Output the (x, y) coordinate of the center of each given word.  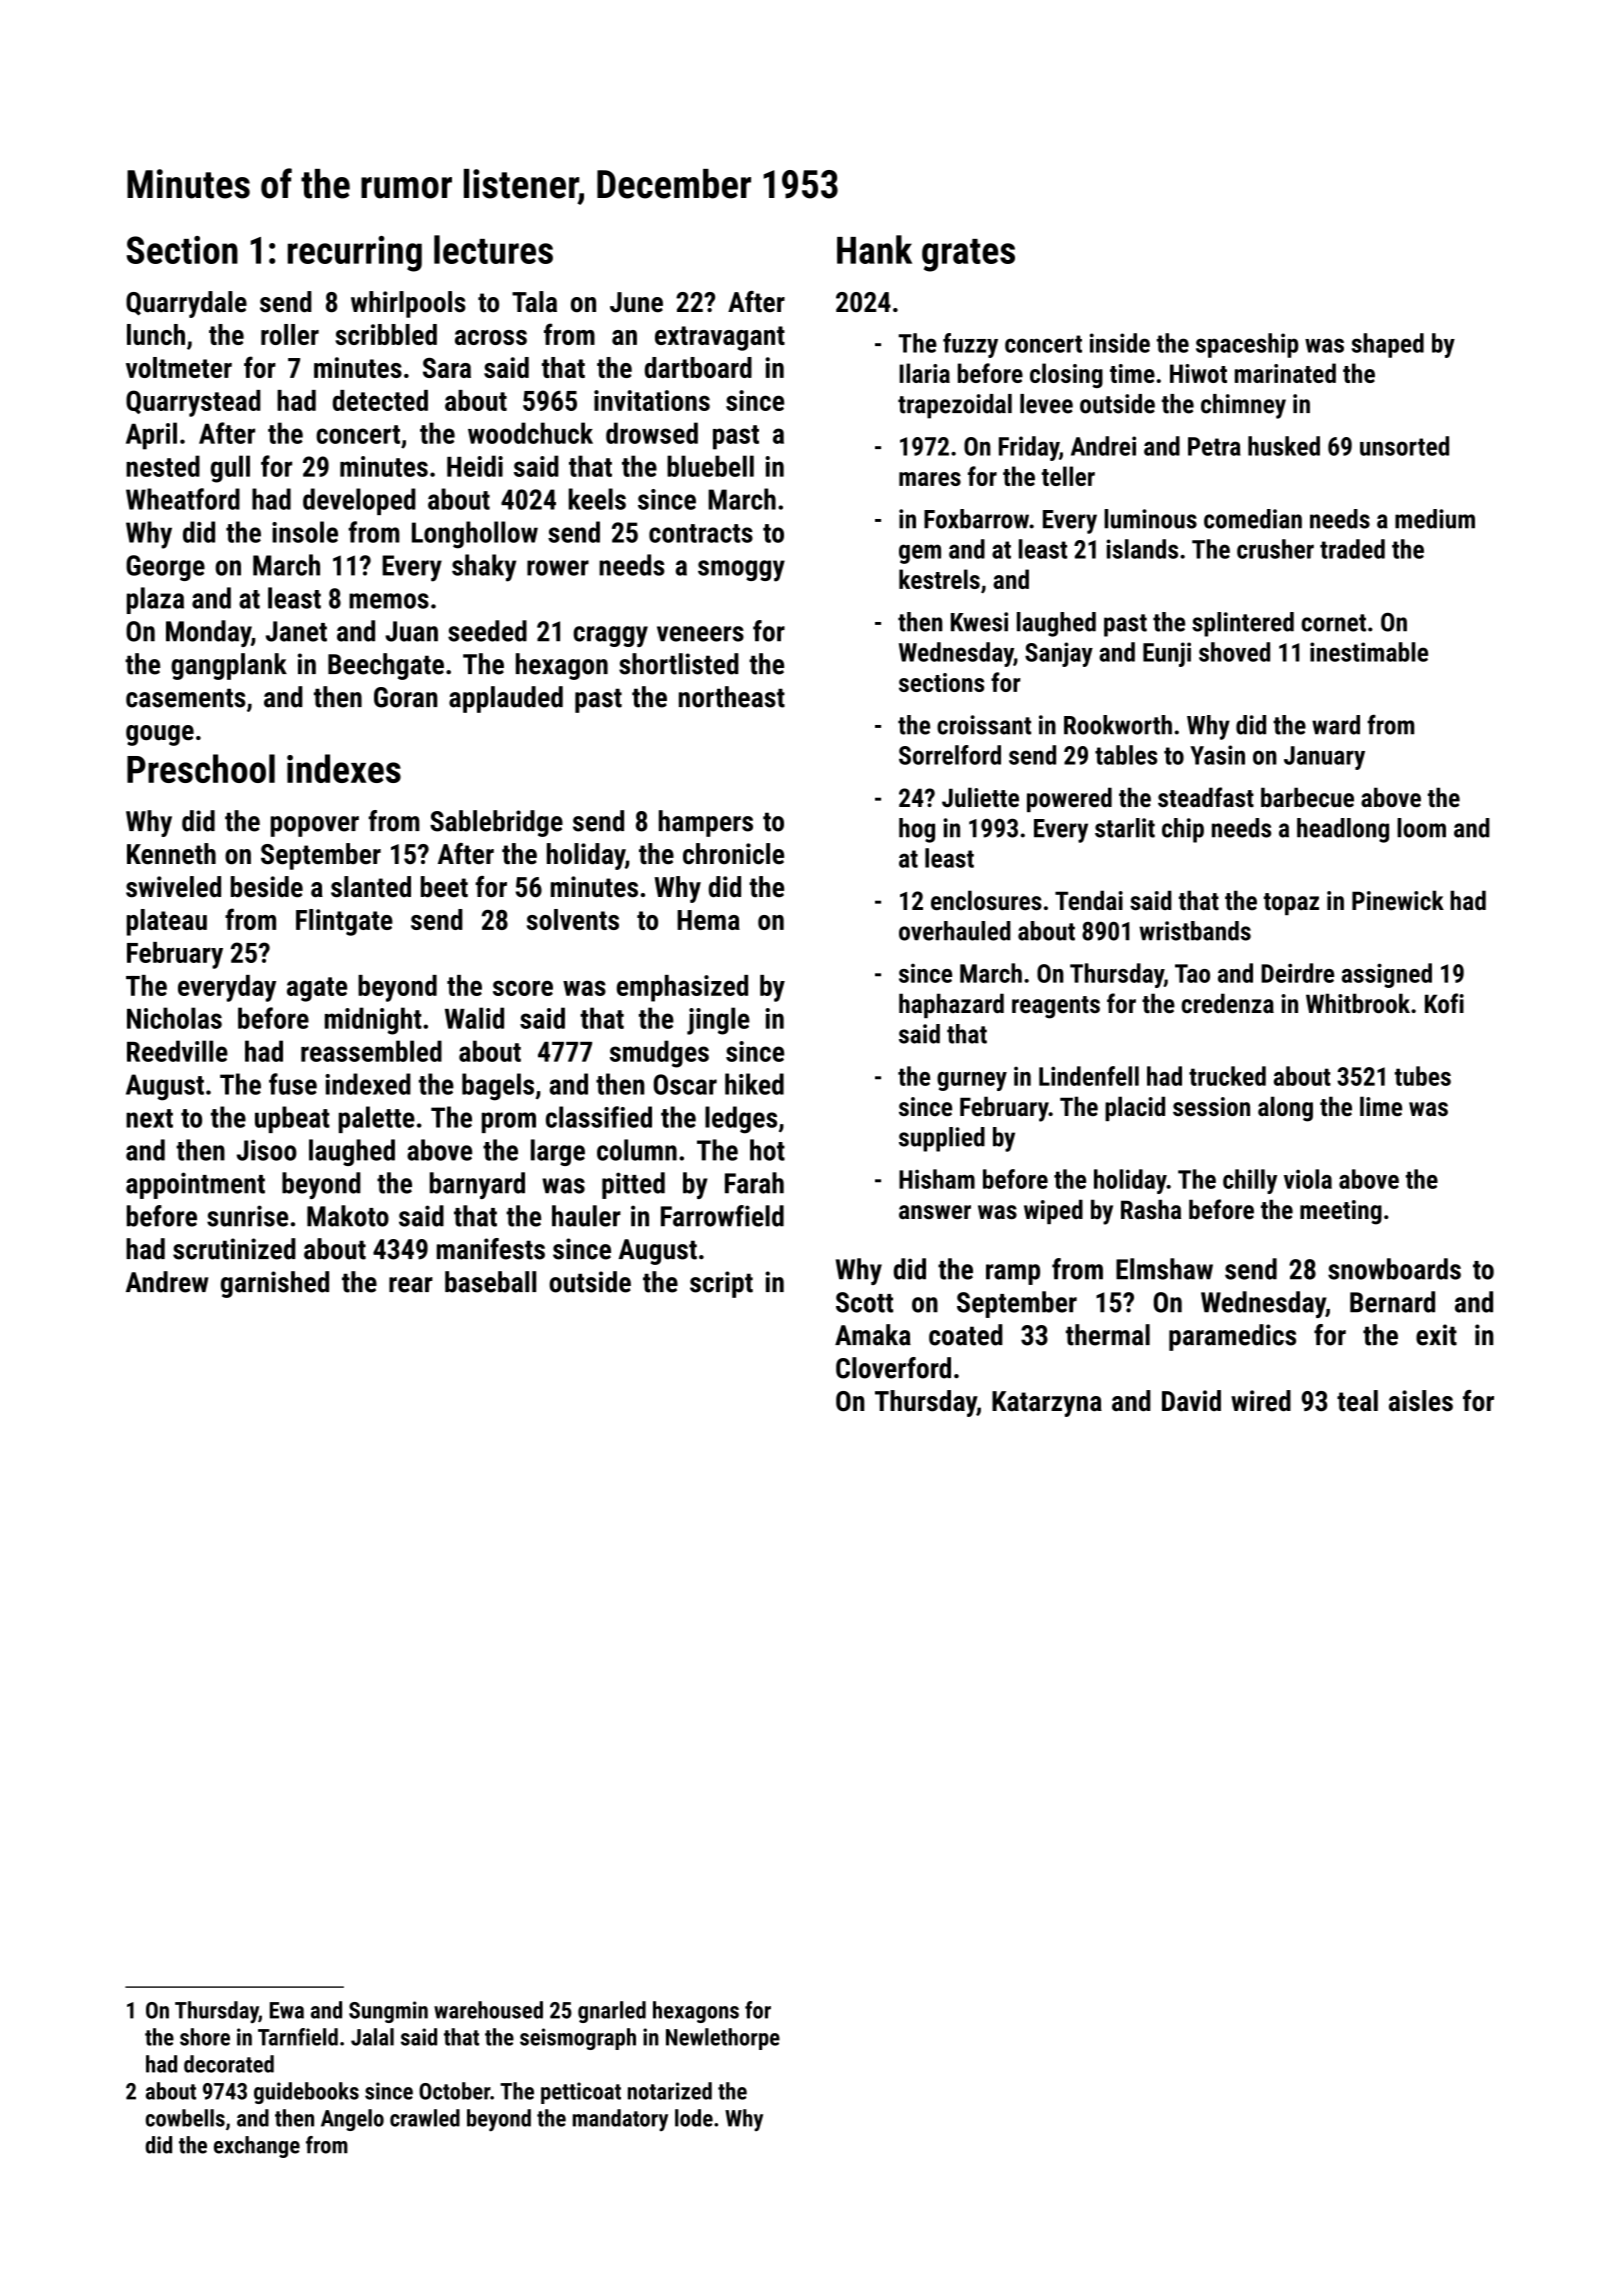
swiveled (173, 887)
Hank (874, 249)
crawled (425, 2118)
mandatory (620, 2120)
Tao (1192, 973)
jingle (718, 1021)
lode (694, 2118)
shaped (1388, 345)
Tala (534, 302)
